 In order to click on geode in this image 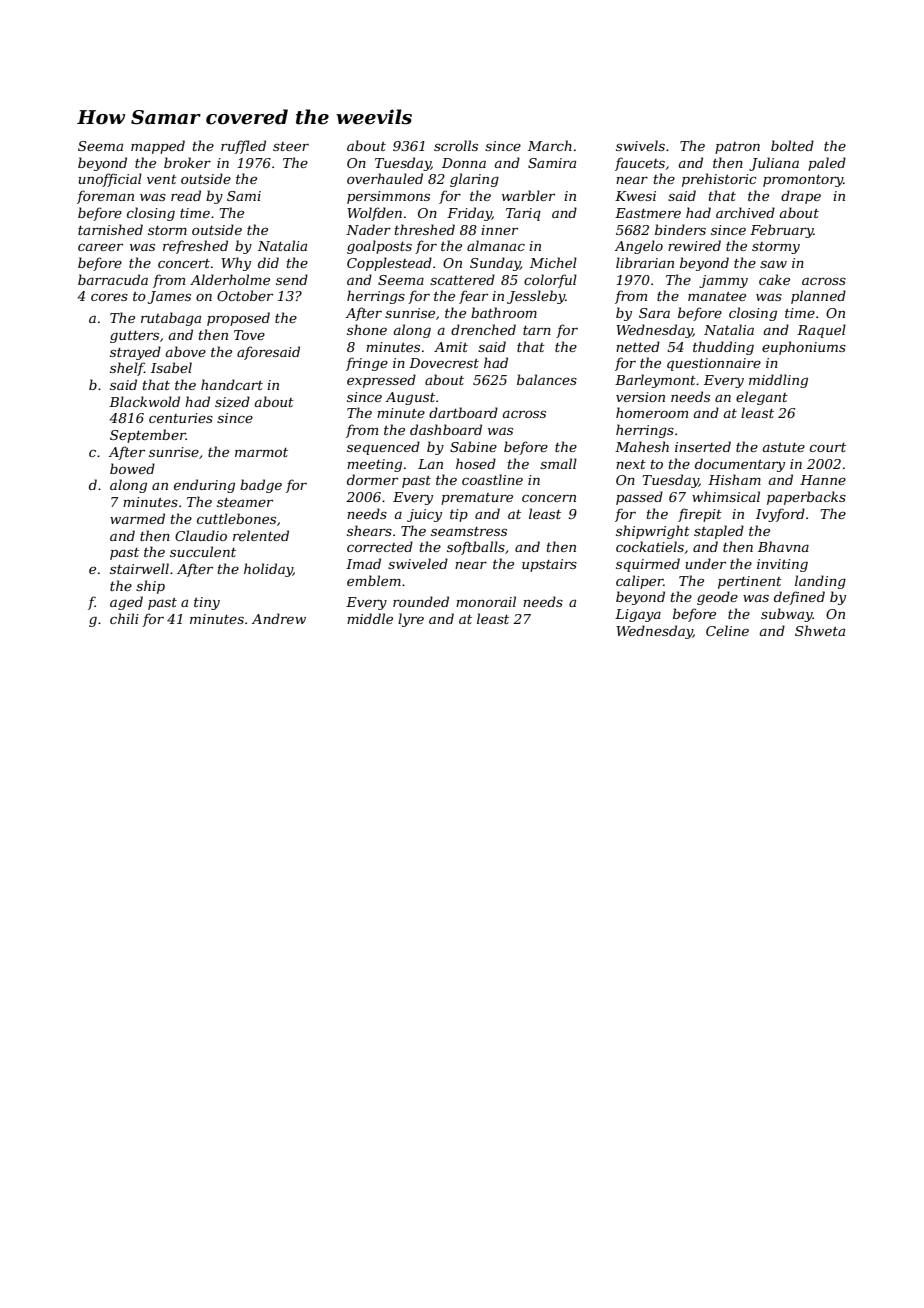, I will do `click(717, 598)`.
